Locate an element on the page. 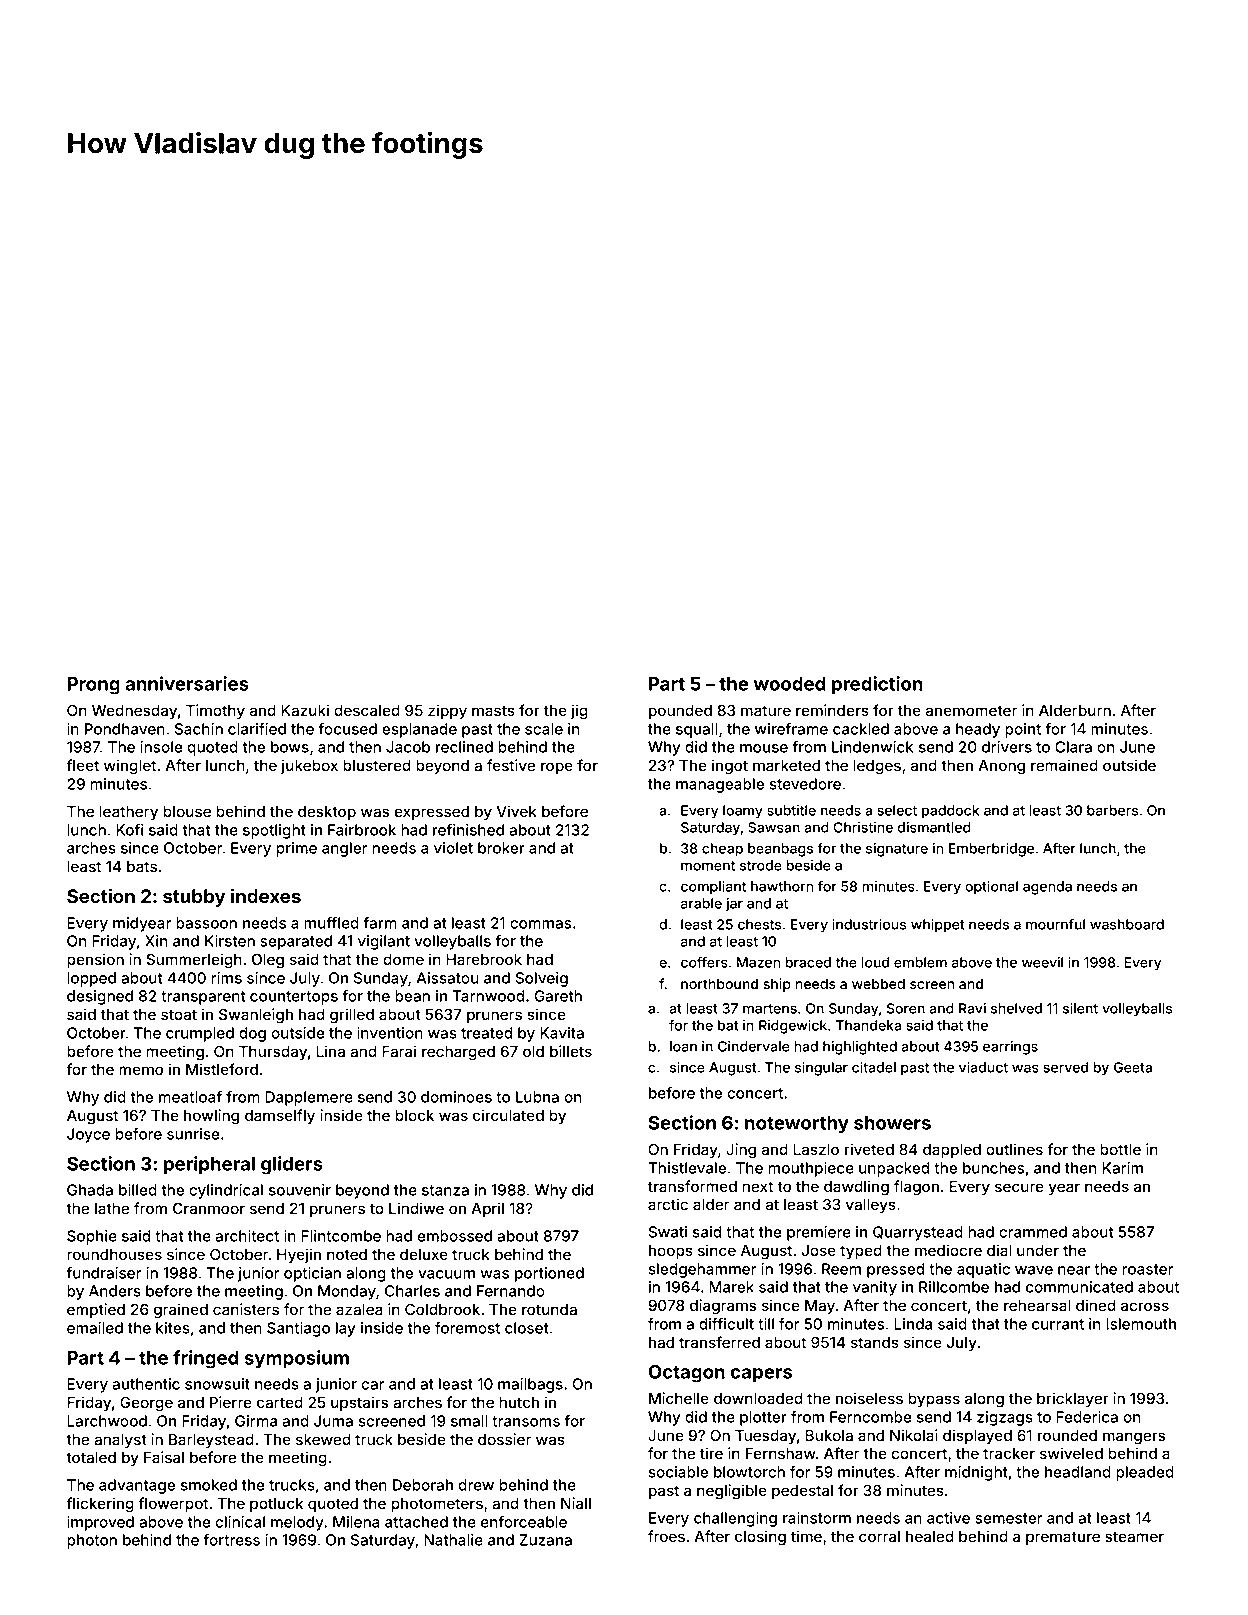 The width and height of the page is (1248, 1615). mournful is located at coordinates (1055, 924).
